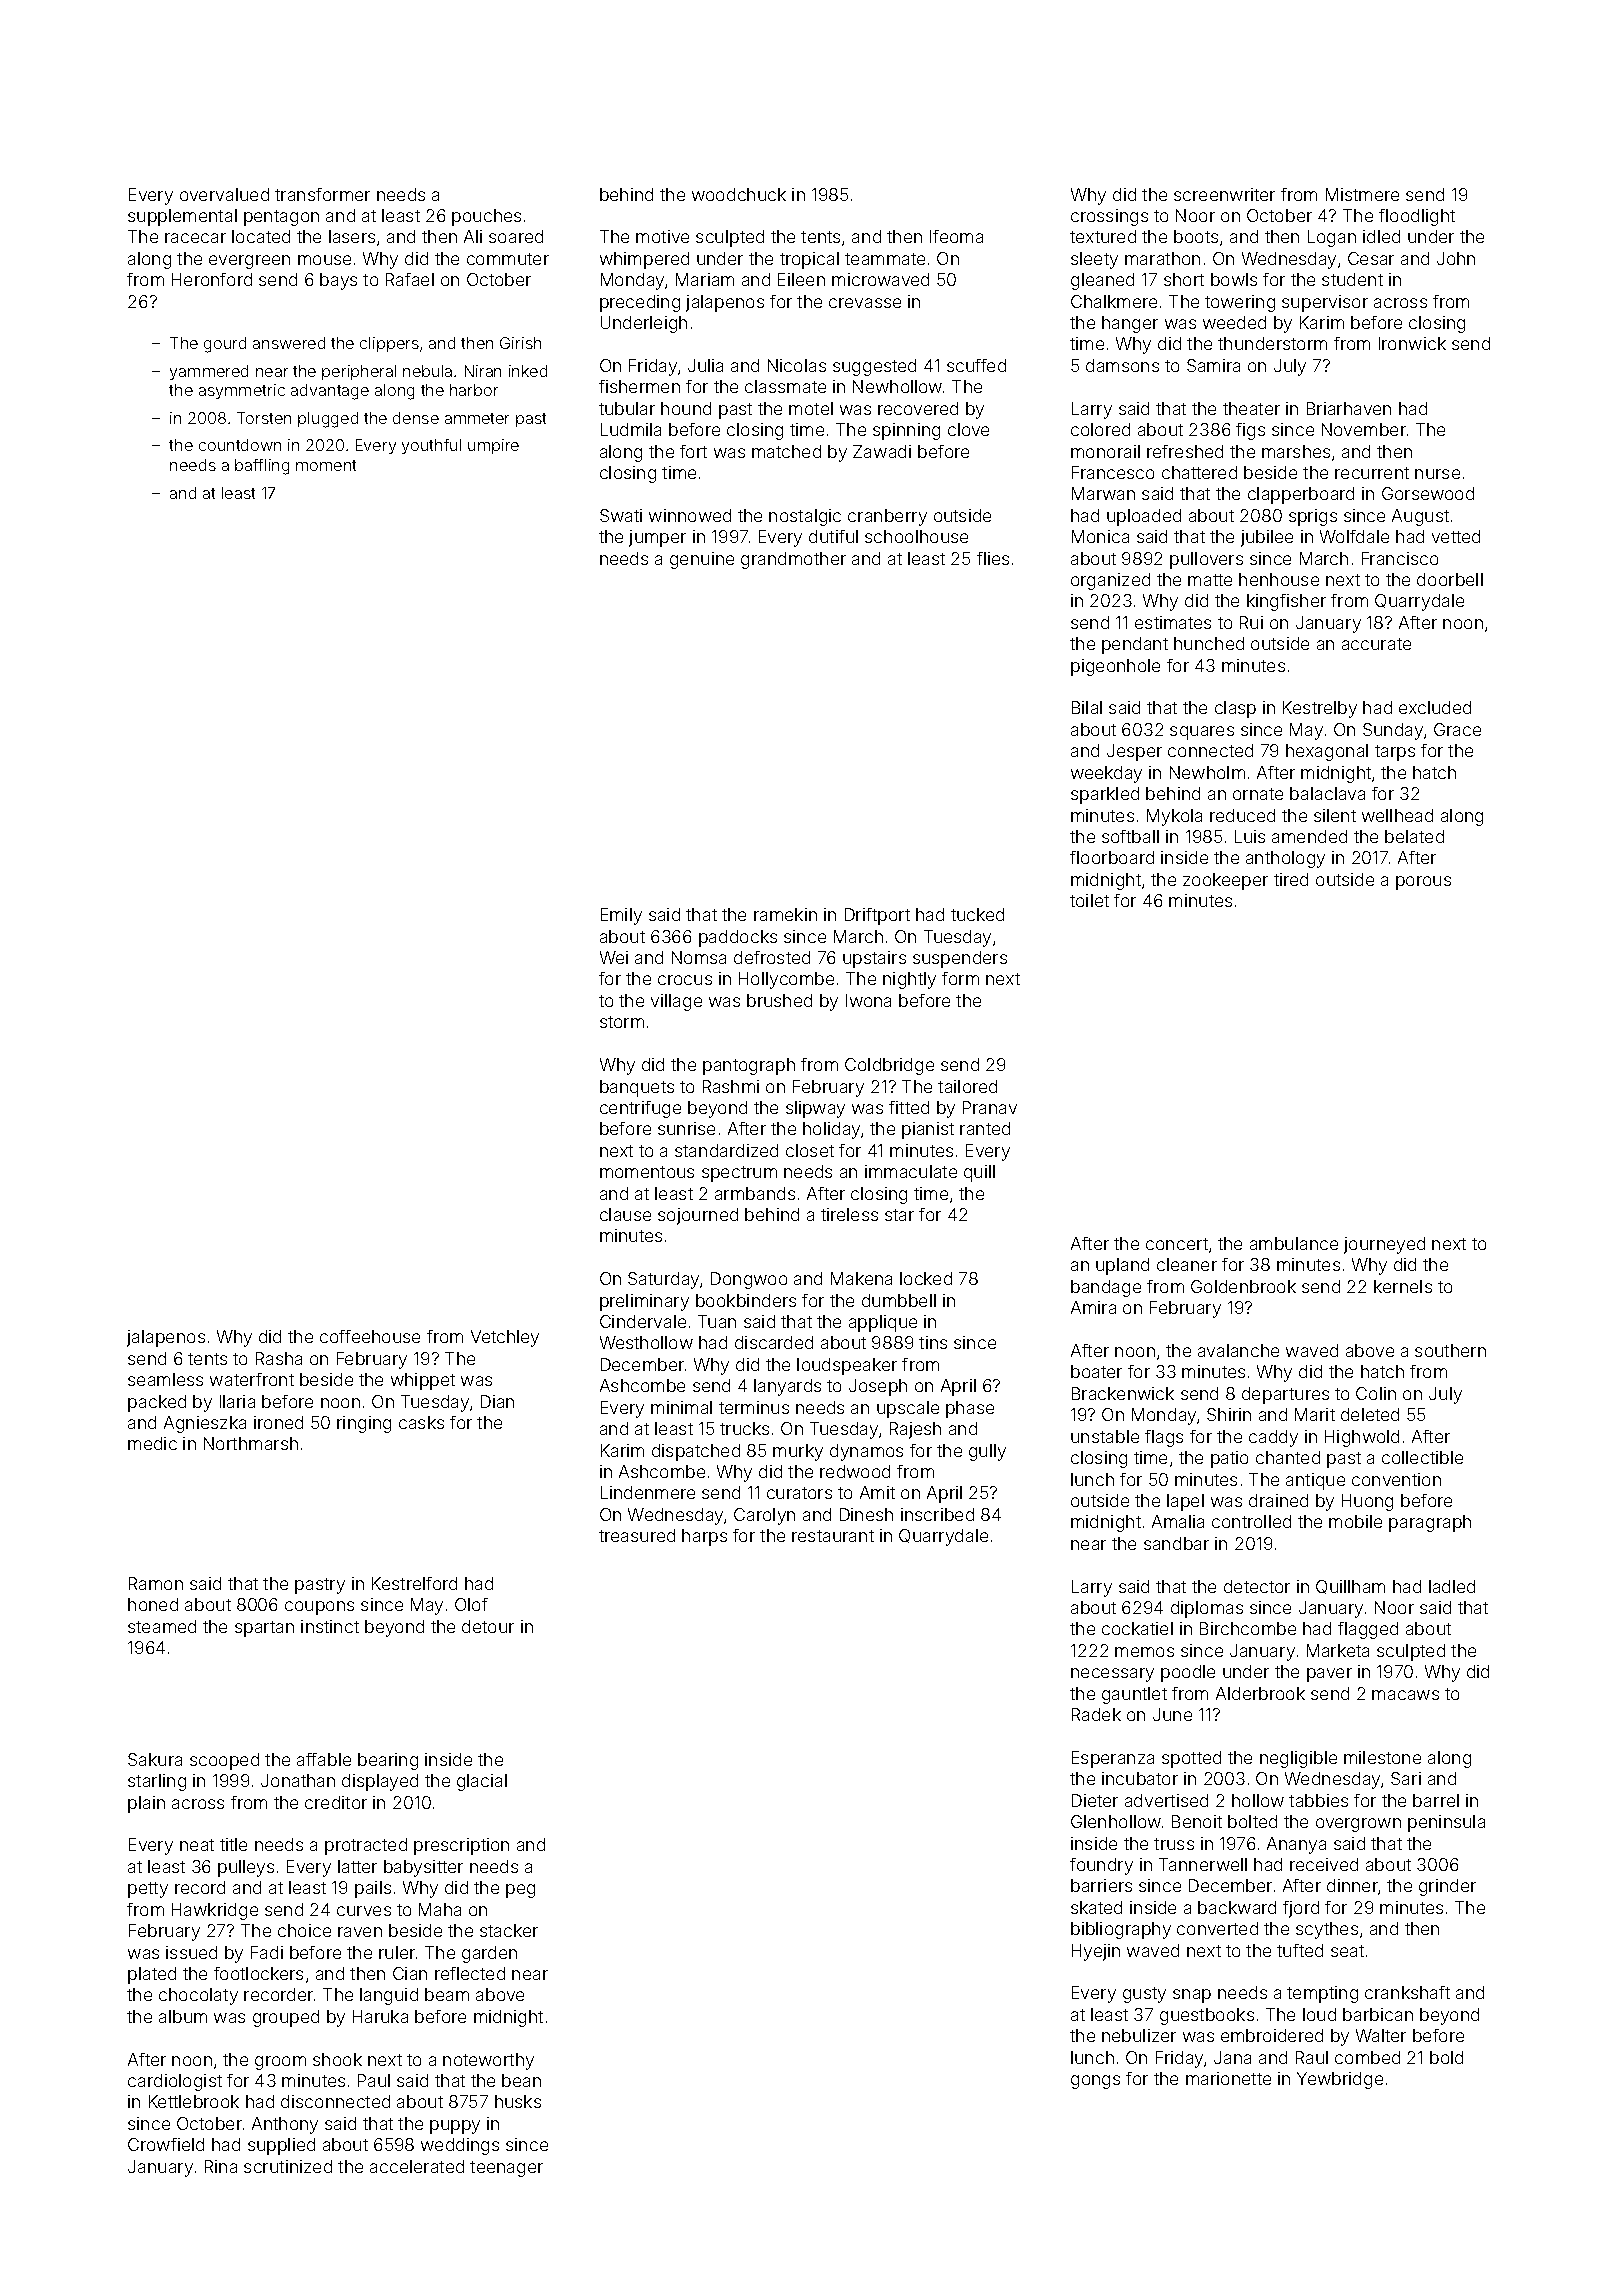 The height and width of the document is (2292, 1620). I want to click on Dieter, so click(1095, 1800).
